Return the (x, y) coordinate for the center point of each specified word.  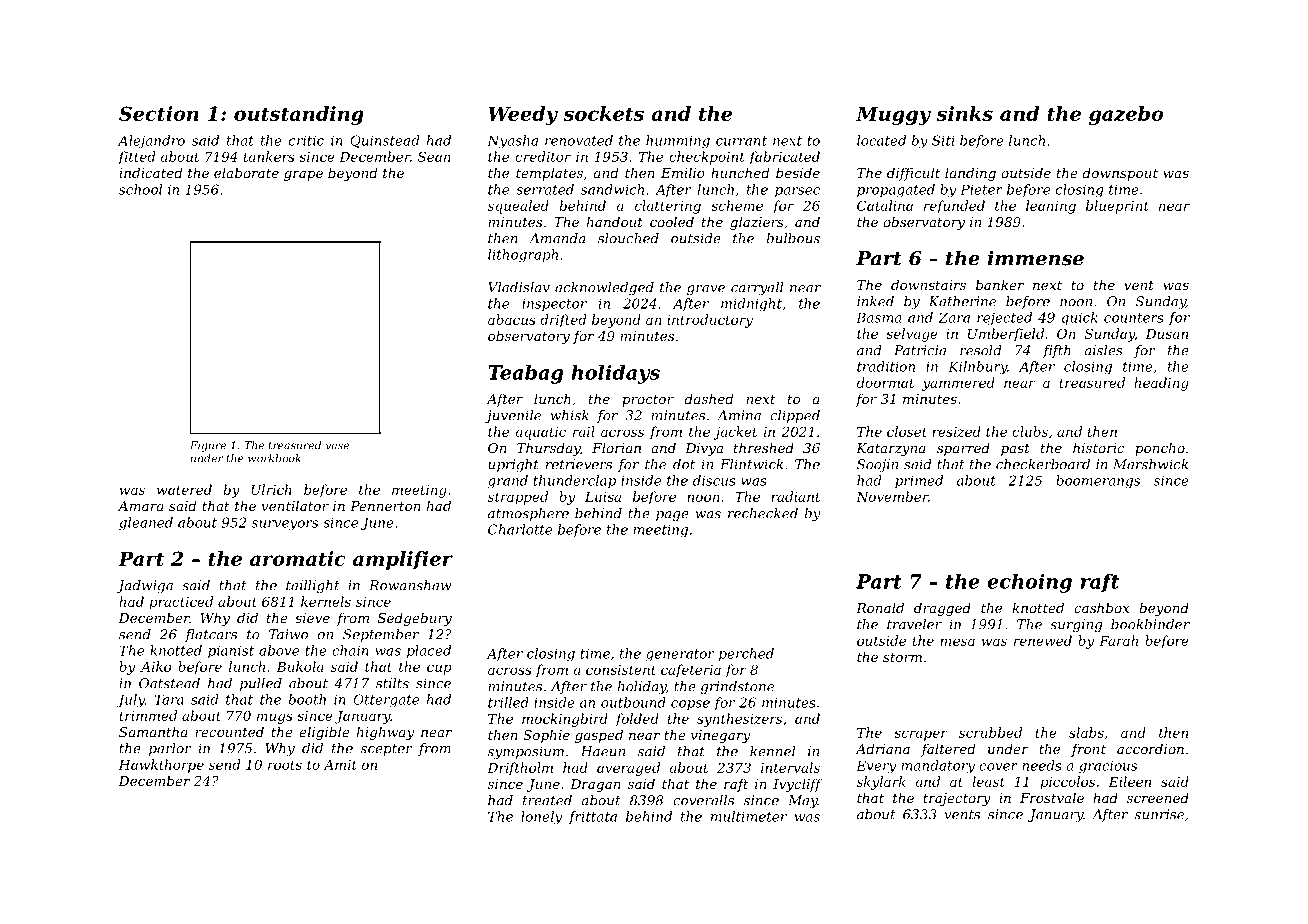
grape (303, 176)
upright (513, 465)
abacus (512, 319)
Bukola (300, 666)
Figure (208, 446)
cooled (672, 221)
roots (285, 765)
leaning (1051, 207)
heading (1161, 384)
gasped (599, 736)
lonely (541, 818)
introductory (710, 321)
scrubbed (990, 732)
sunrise (1159, 814)
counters (1134, 318)
